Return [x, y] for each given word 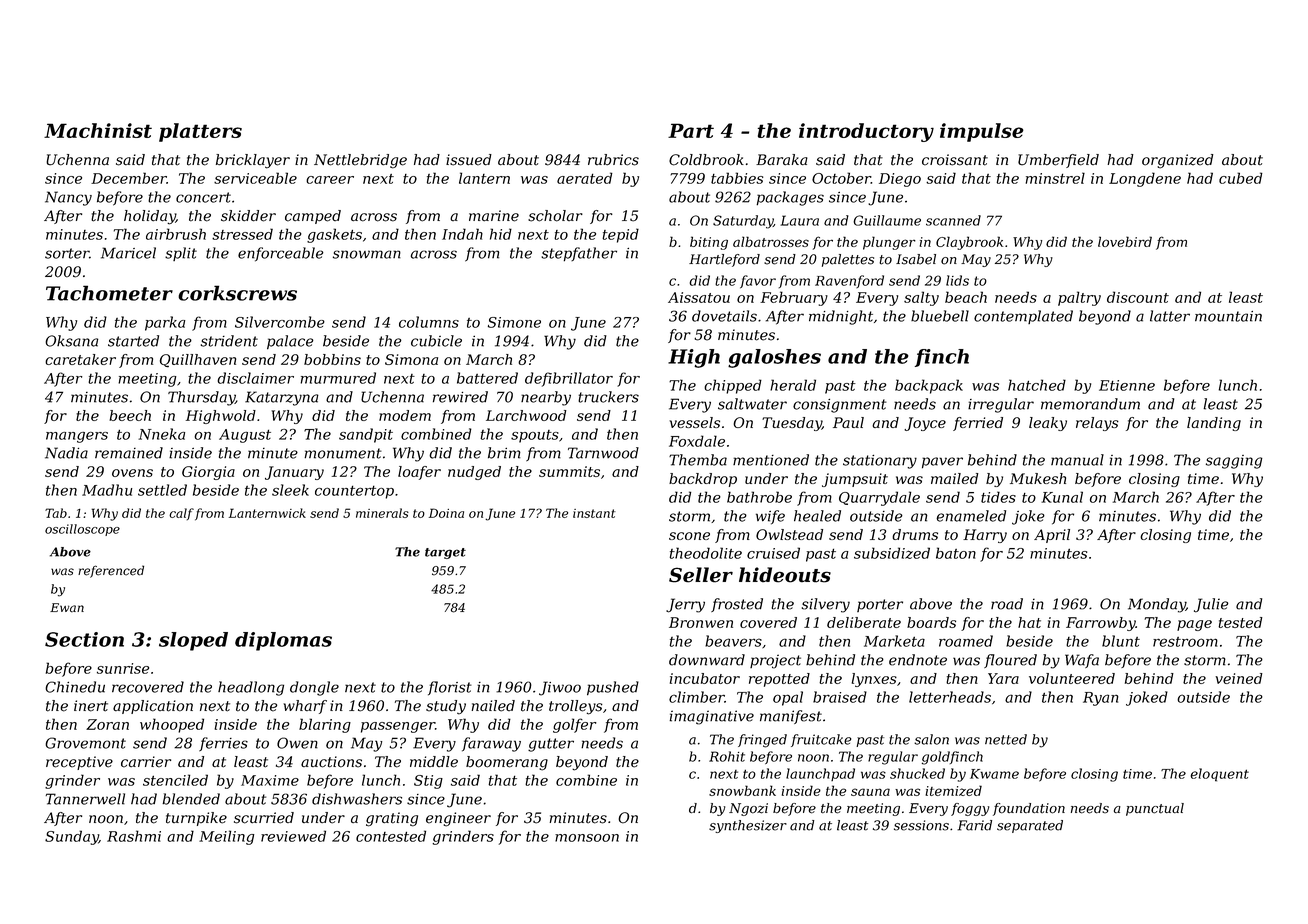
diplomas [283, 641]
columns [429, 322]
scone [689, 536]
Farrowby [1101, 624]
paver [942, 463]
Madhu [107, 490]
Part [691, 130]
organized [1177, 161]
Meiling [226, 837]
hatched [1037, 385]
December [129, 178]
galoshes [774, 358]
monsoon [587, 838]
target [445, 553]
